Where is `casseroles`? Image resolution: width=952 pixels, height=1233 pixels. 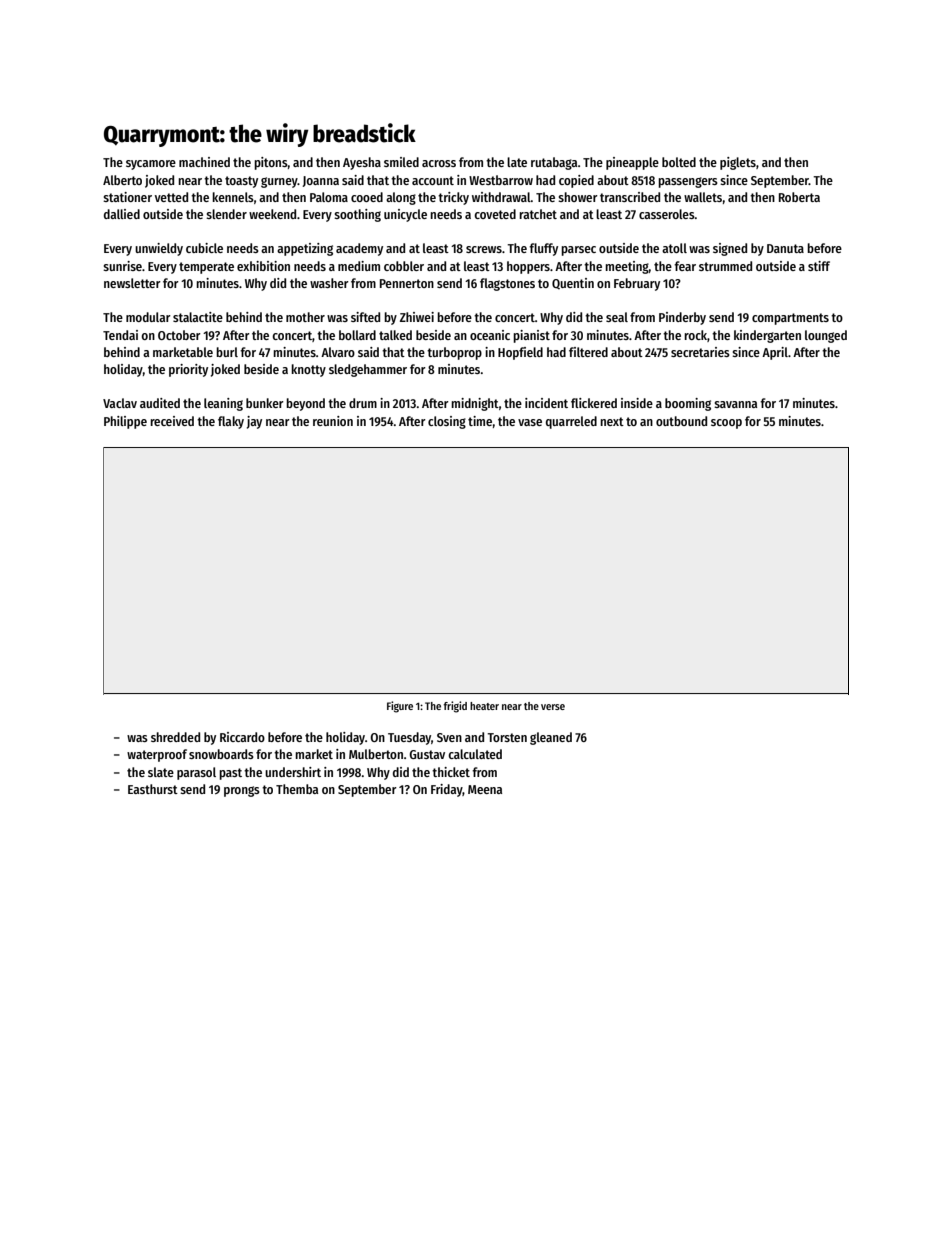 casseroles is located at coordinates (667, 214).
